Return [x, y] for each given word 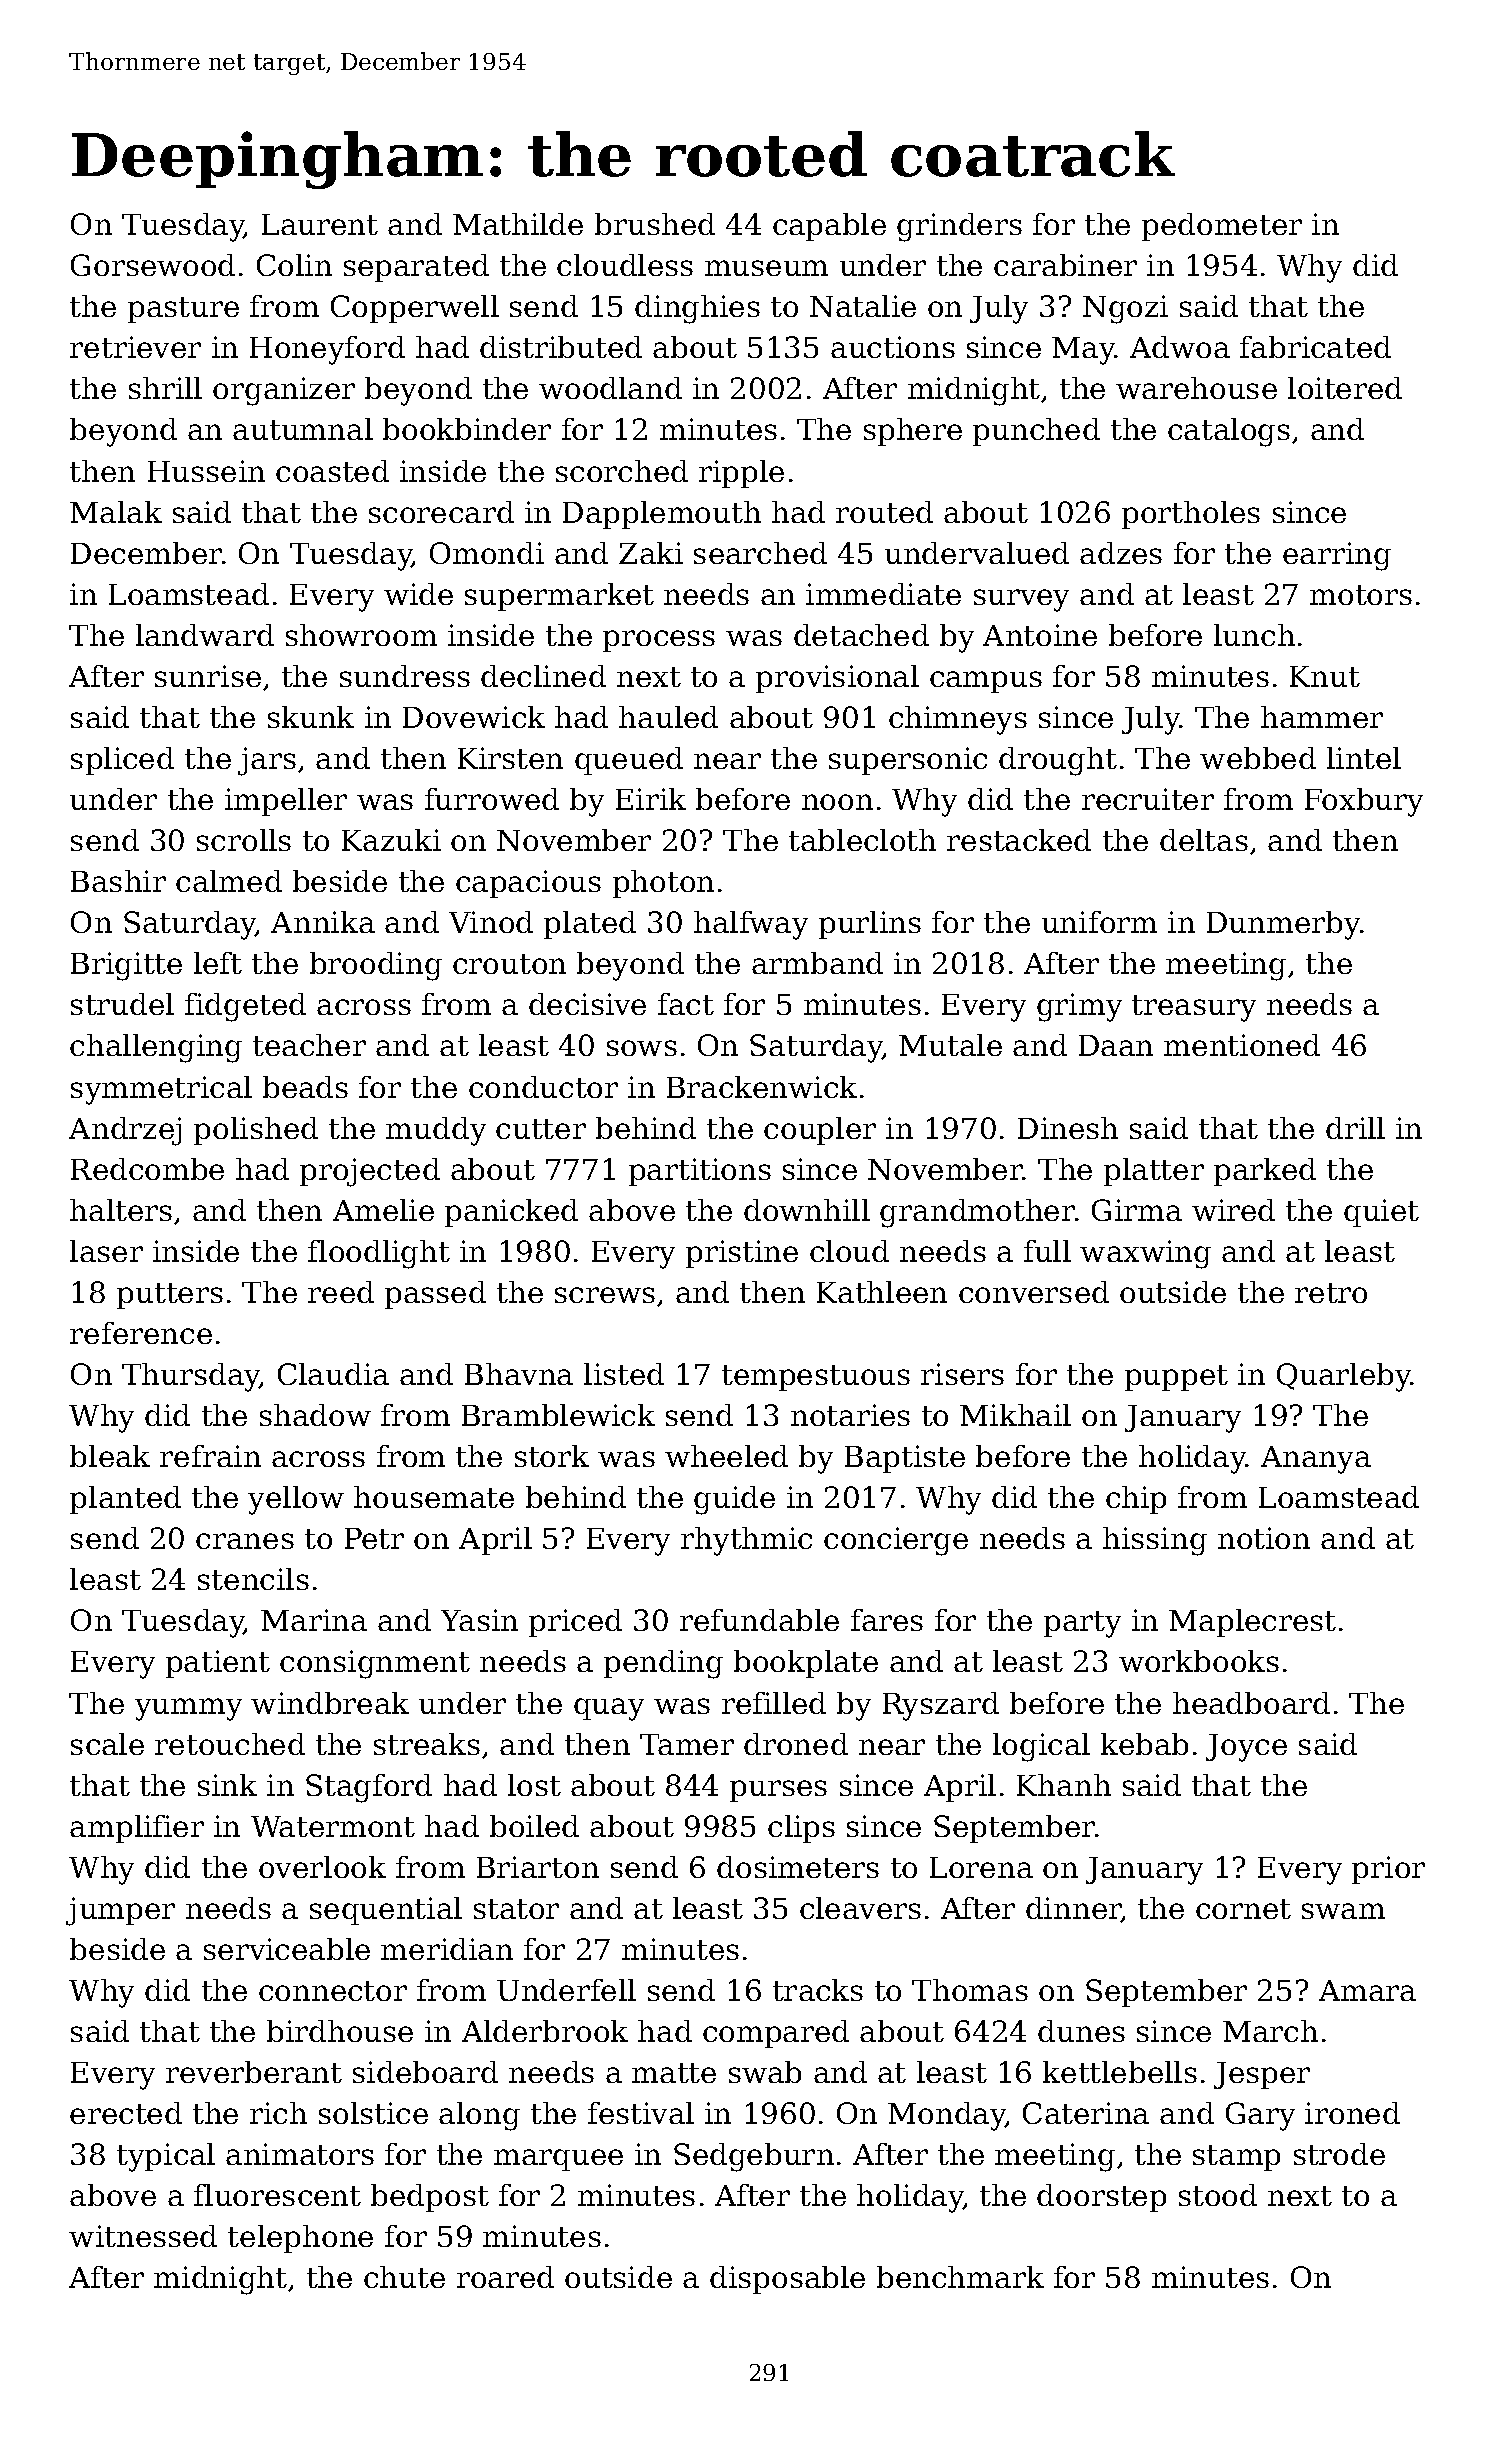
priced [575, 1623]
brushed [655, 224]
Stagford [369, 1788]
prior [1388, 1870]
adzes [1121, 553]
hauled [668, 717]
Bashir [118, 881]
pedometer [1222, 227]
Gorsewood [153, 265]
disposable [787, 2280]
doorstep [1101, 2198]
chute [404, 2277]
